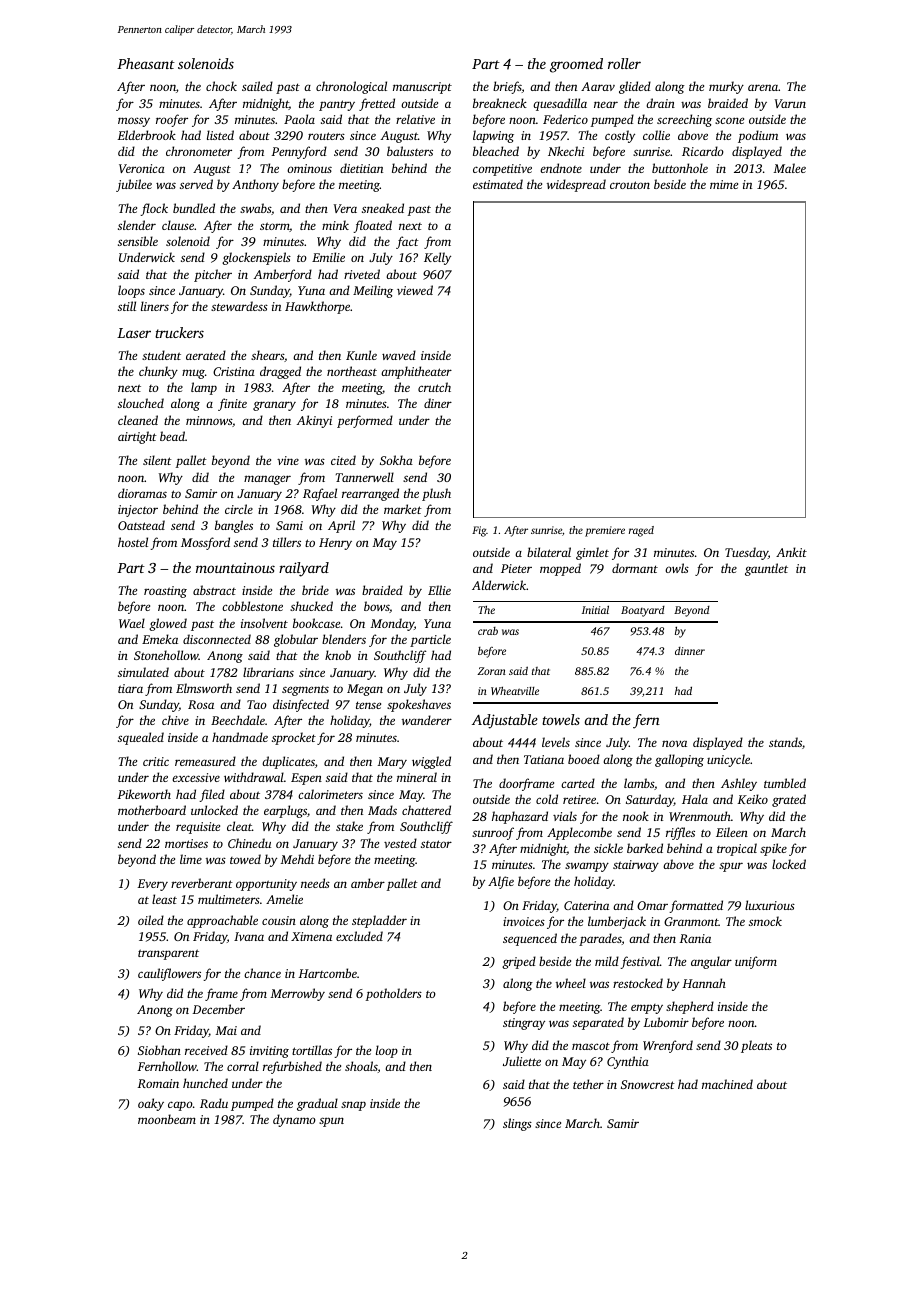  What do you see at coordinates (791, 552) in the screenshot?
I see `Ankit` at bounding box center [791, 552].
